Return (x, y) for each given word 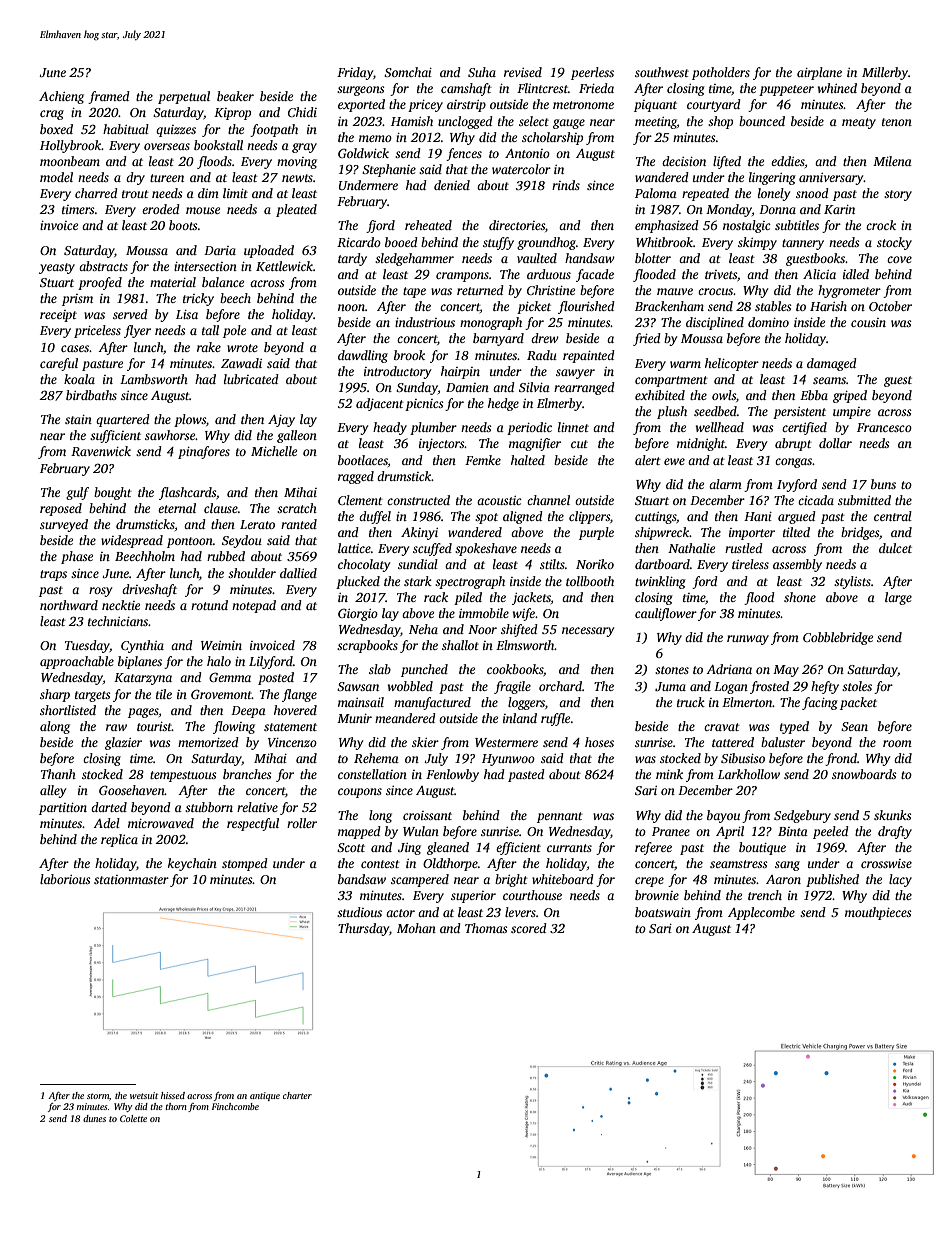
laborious (65, 879)
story (898, 195)
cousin (868, 322)
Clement (360, 500)
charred (96, 193)
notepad (254, 606)
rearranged (584, 388)
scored (529, 928)
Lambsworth (154, 379)
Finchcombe (235, 1106)
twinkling (660, 582)
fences (464, 154)
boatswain (663, 912)
